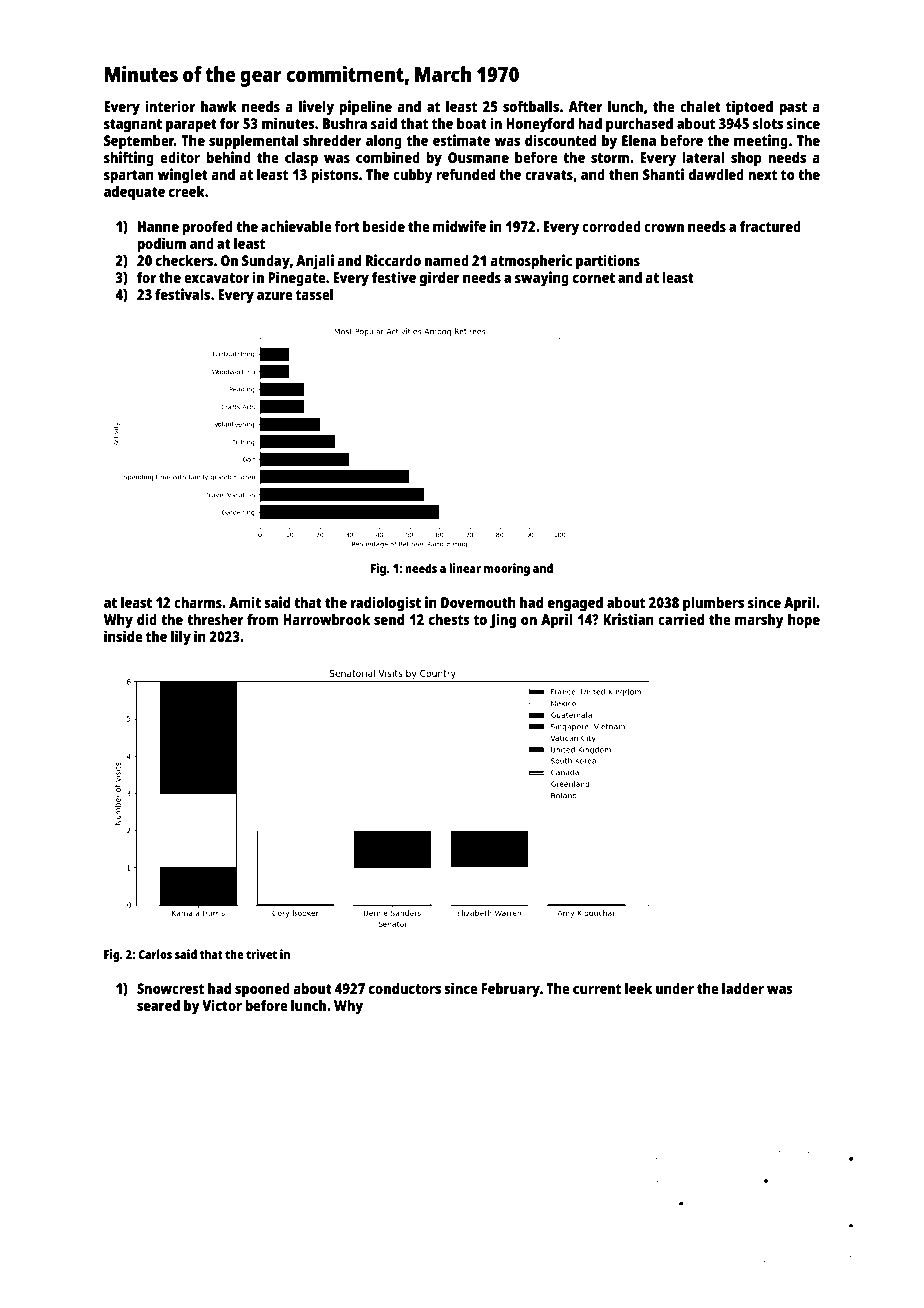 The image size is (924, 1308). Describe the element at coordinates (465, 568) in the screenshot. I see `linear` at that location.
